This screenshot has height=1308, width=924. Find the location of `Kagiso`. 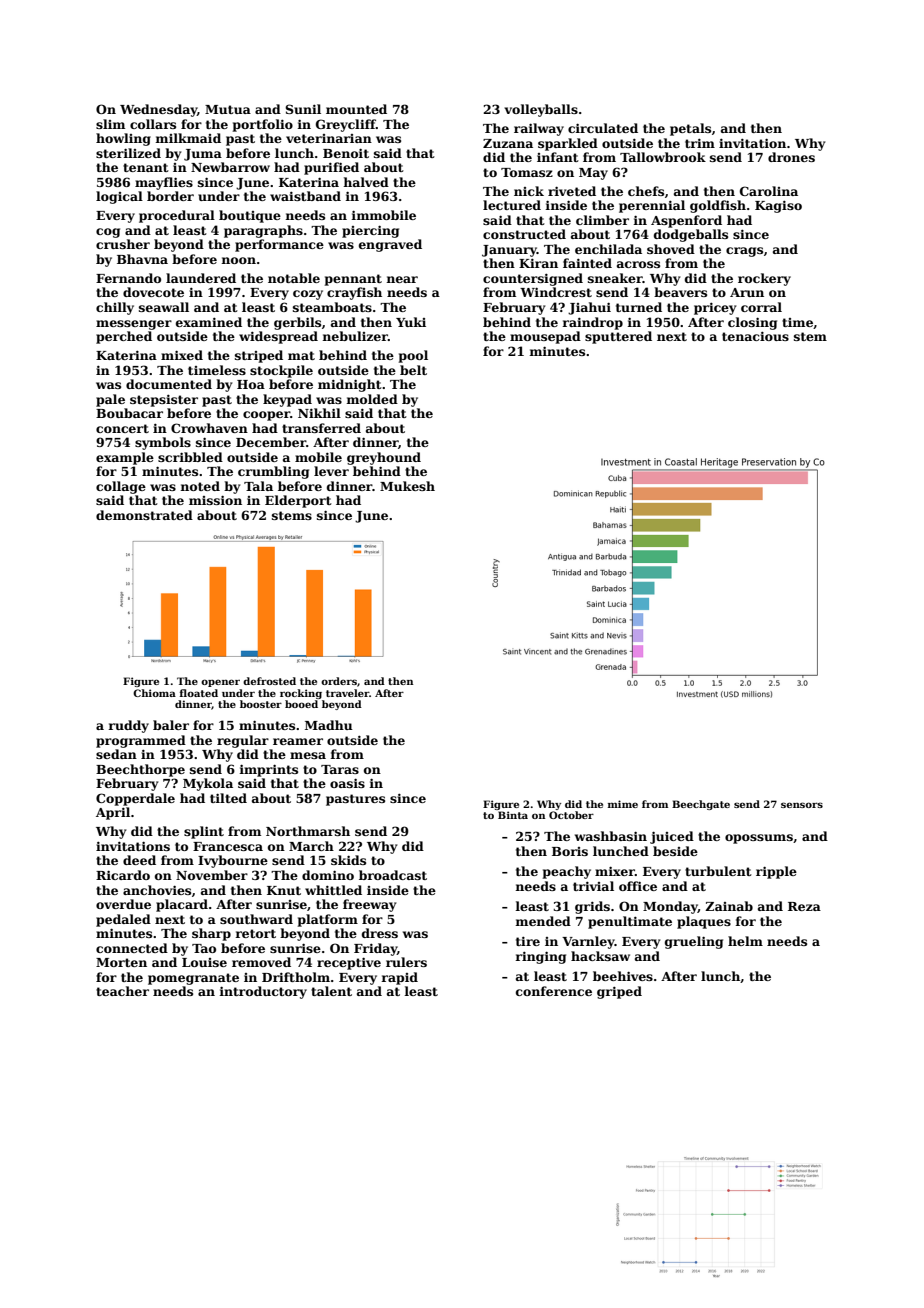

Kagiso is located at coordinates (778, 206).
